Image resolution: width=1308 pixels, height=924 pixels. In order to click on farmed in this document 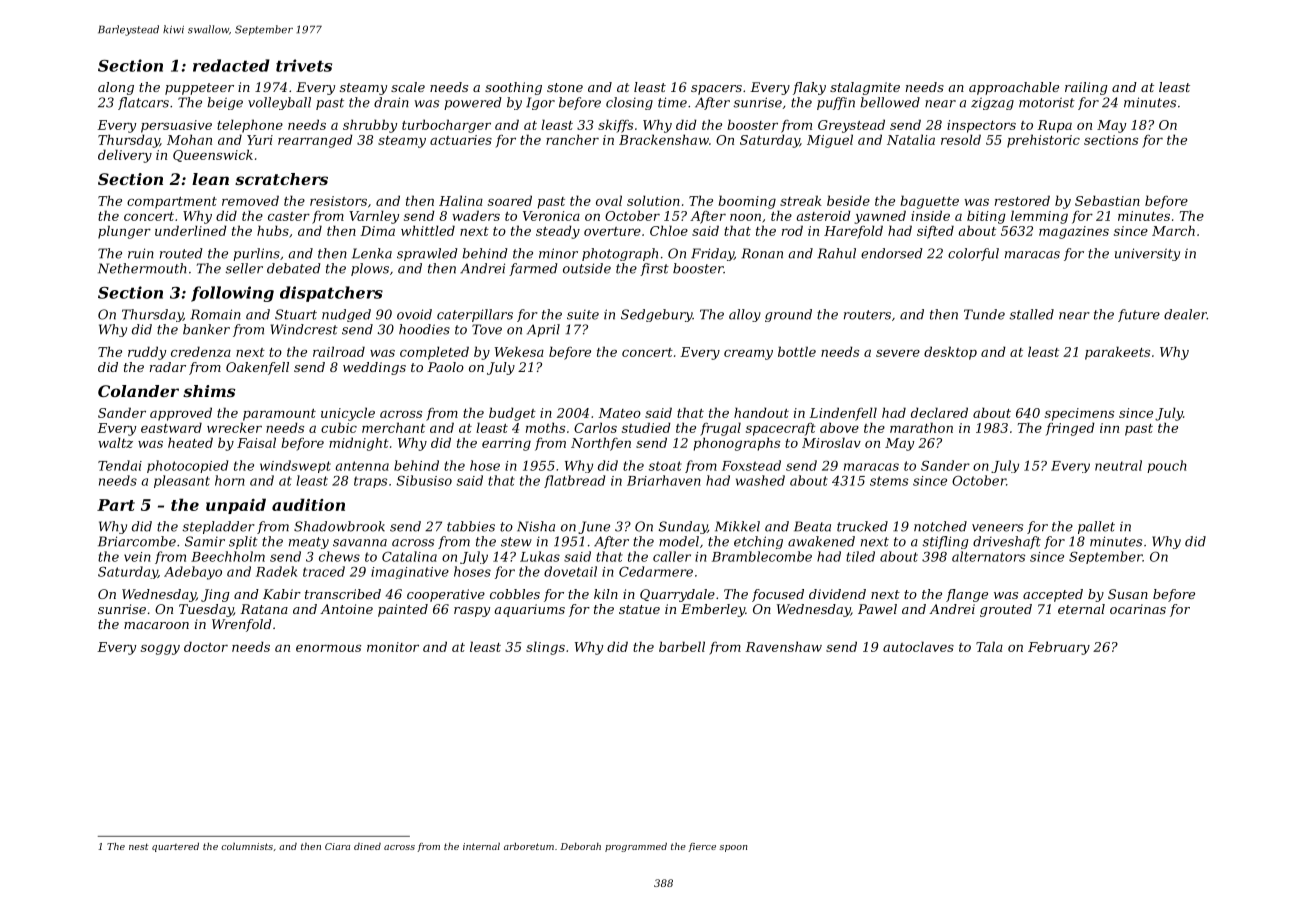, I will do `click(533, 269)`.
